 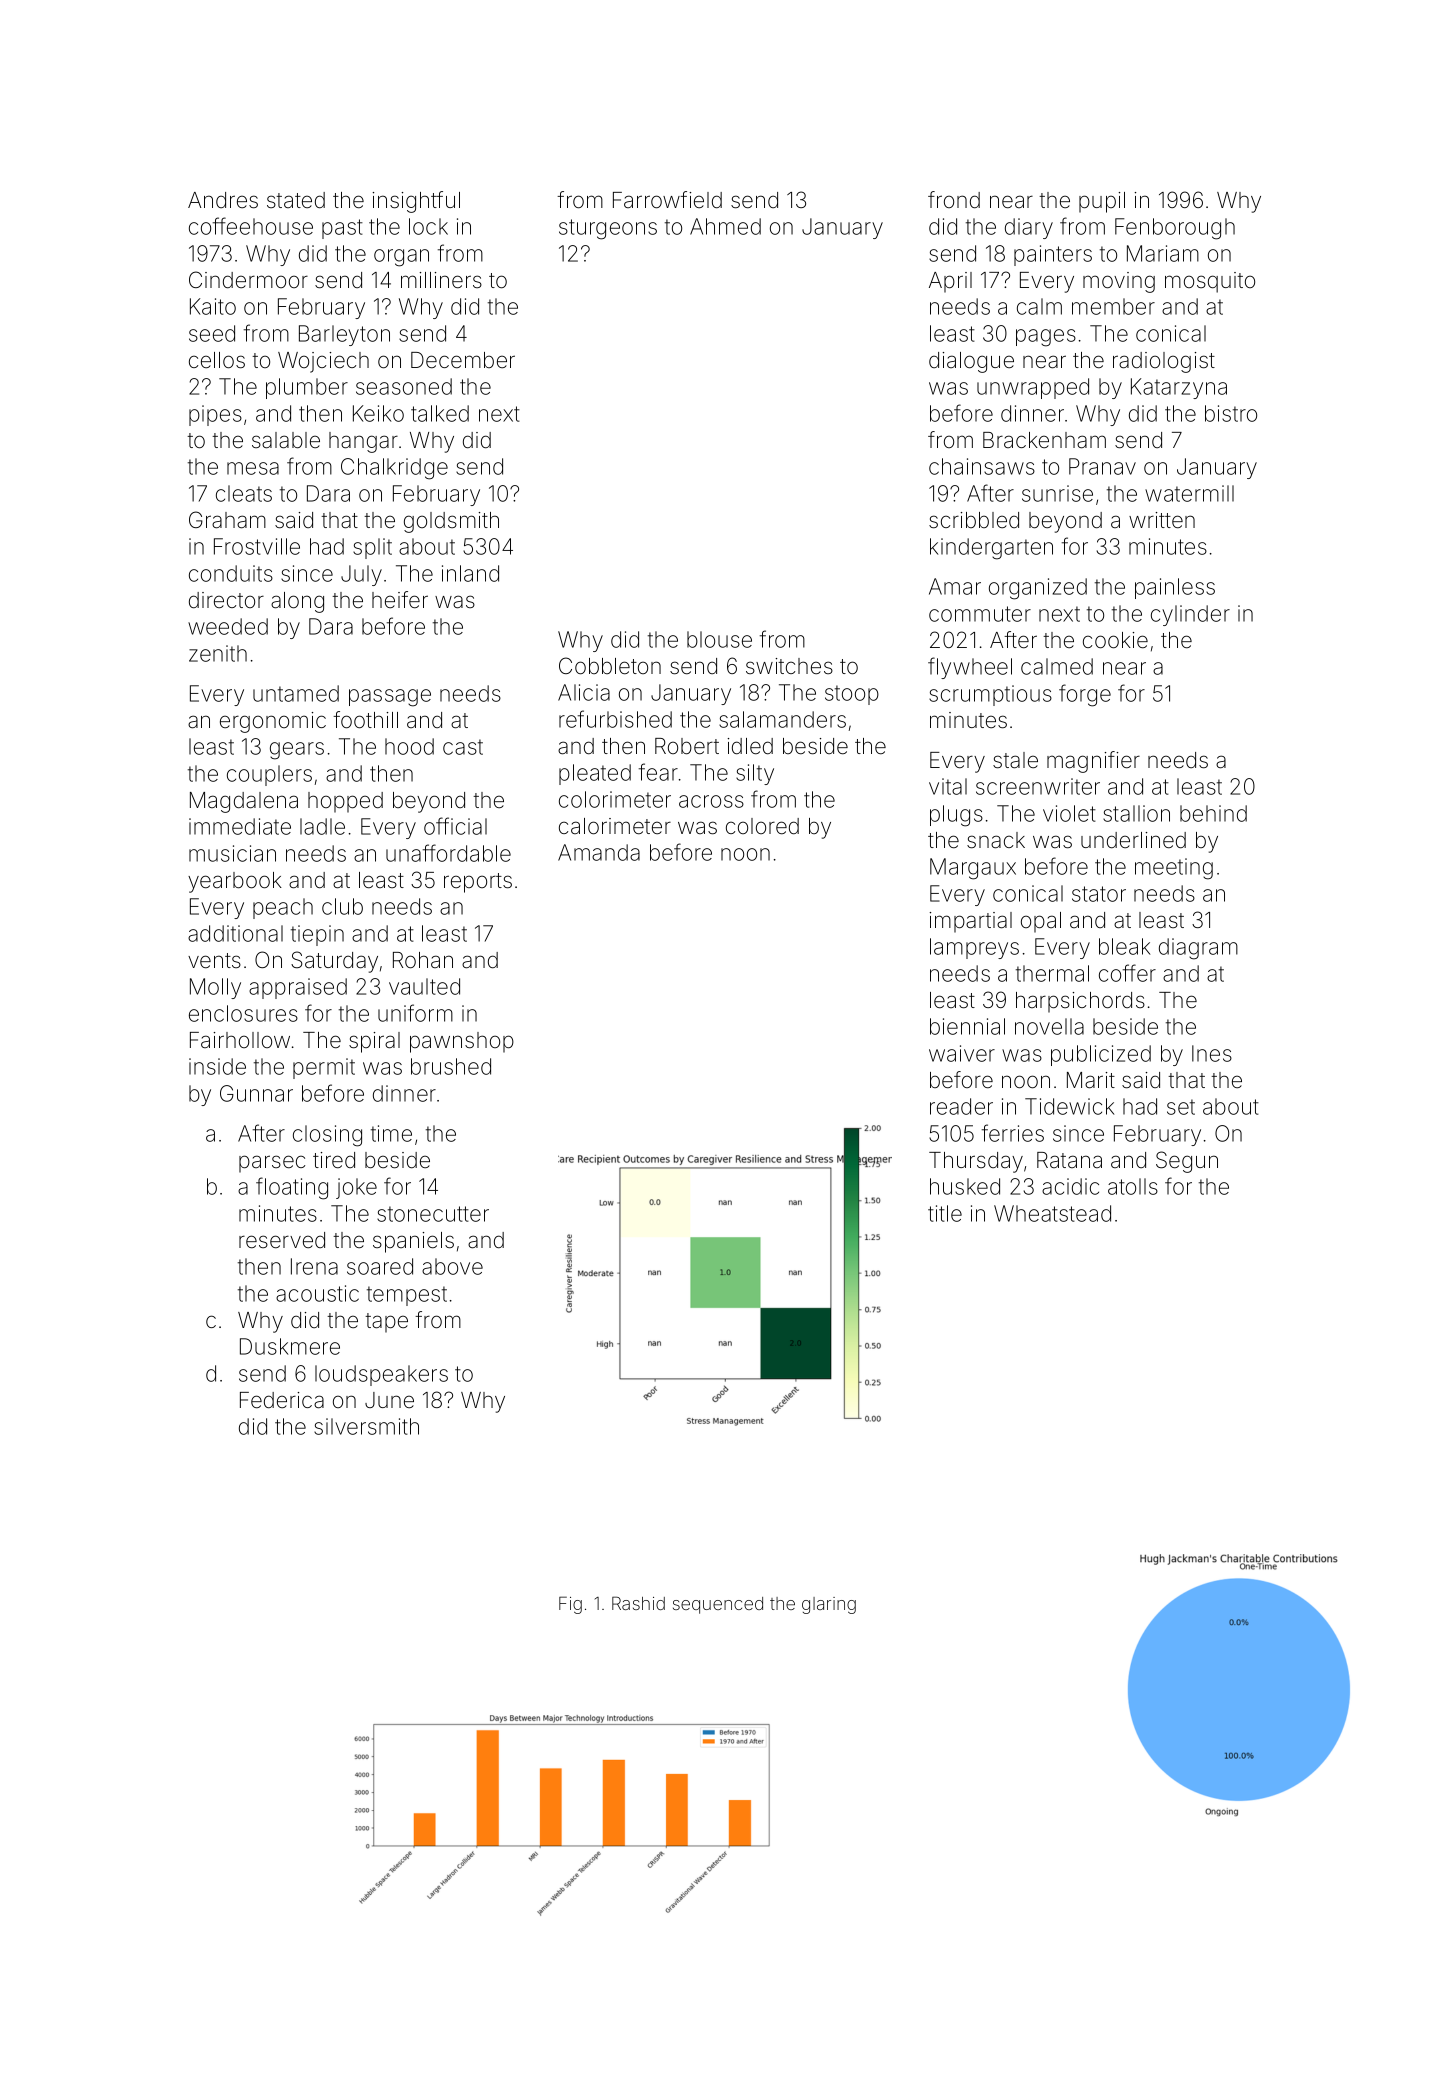 I want to click on Ahmed, so click(x=725, y=226).
